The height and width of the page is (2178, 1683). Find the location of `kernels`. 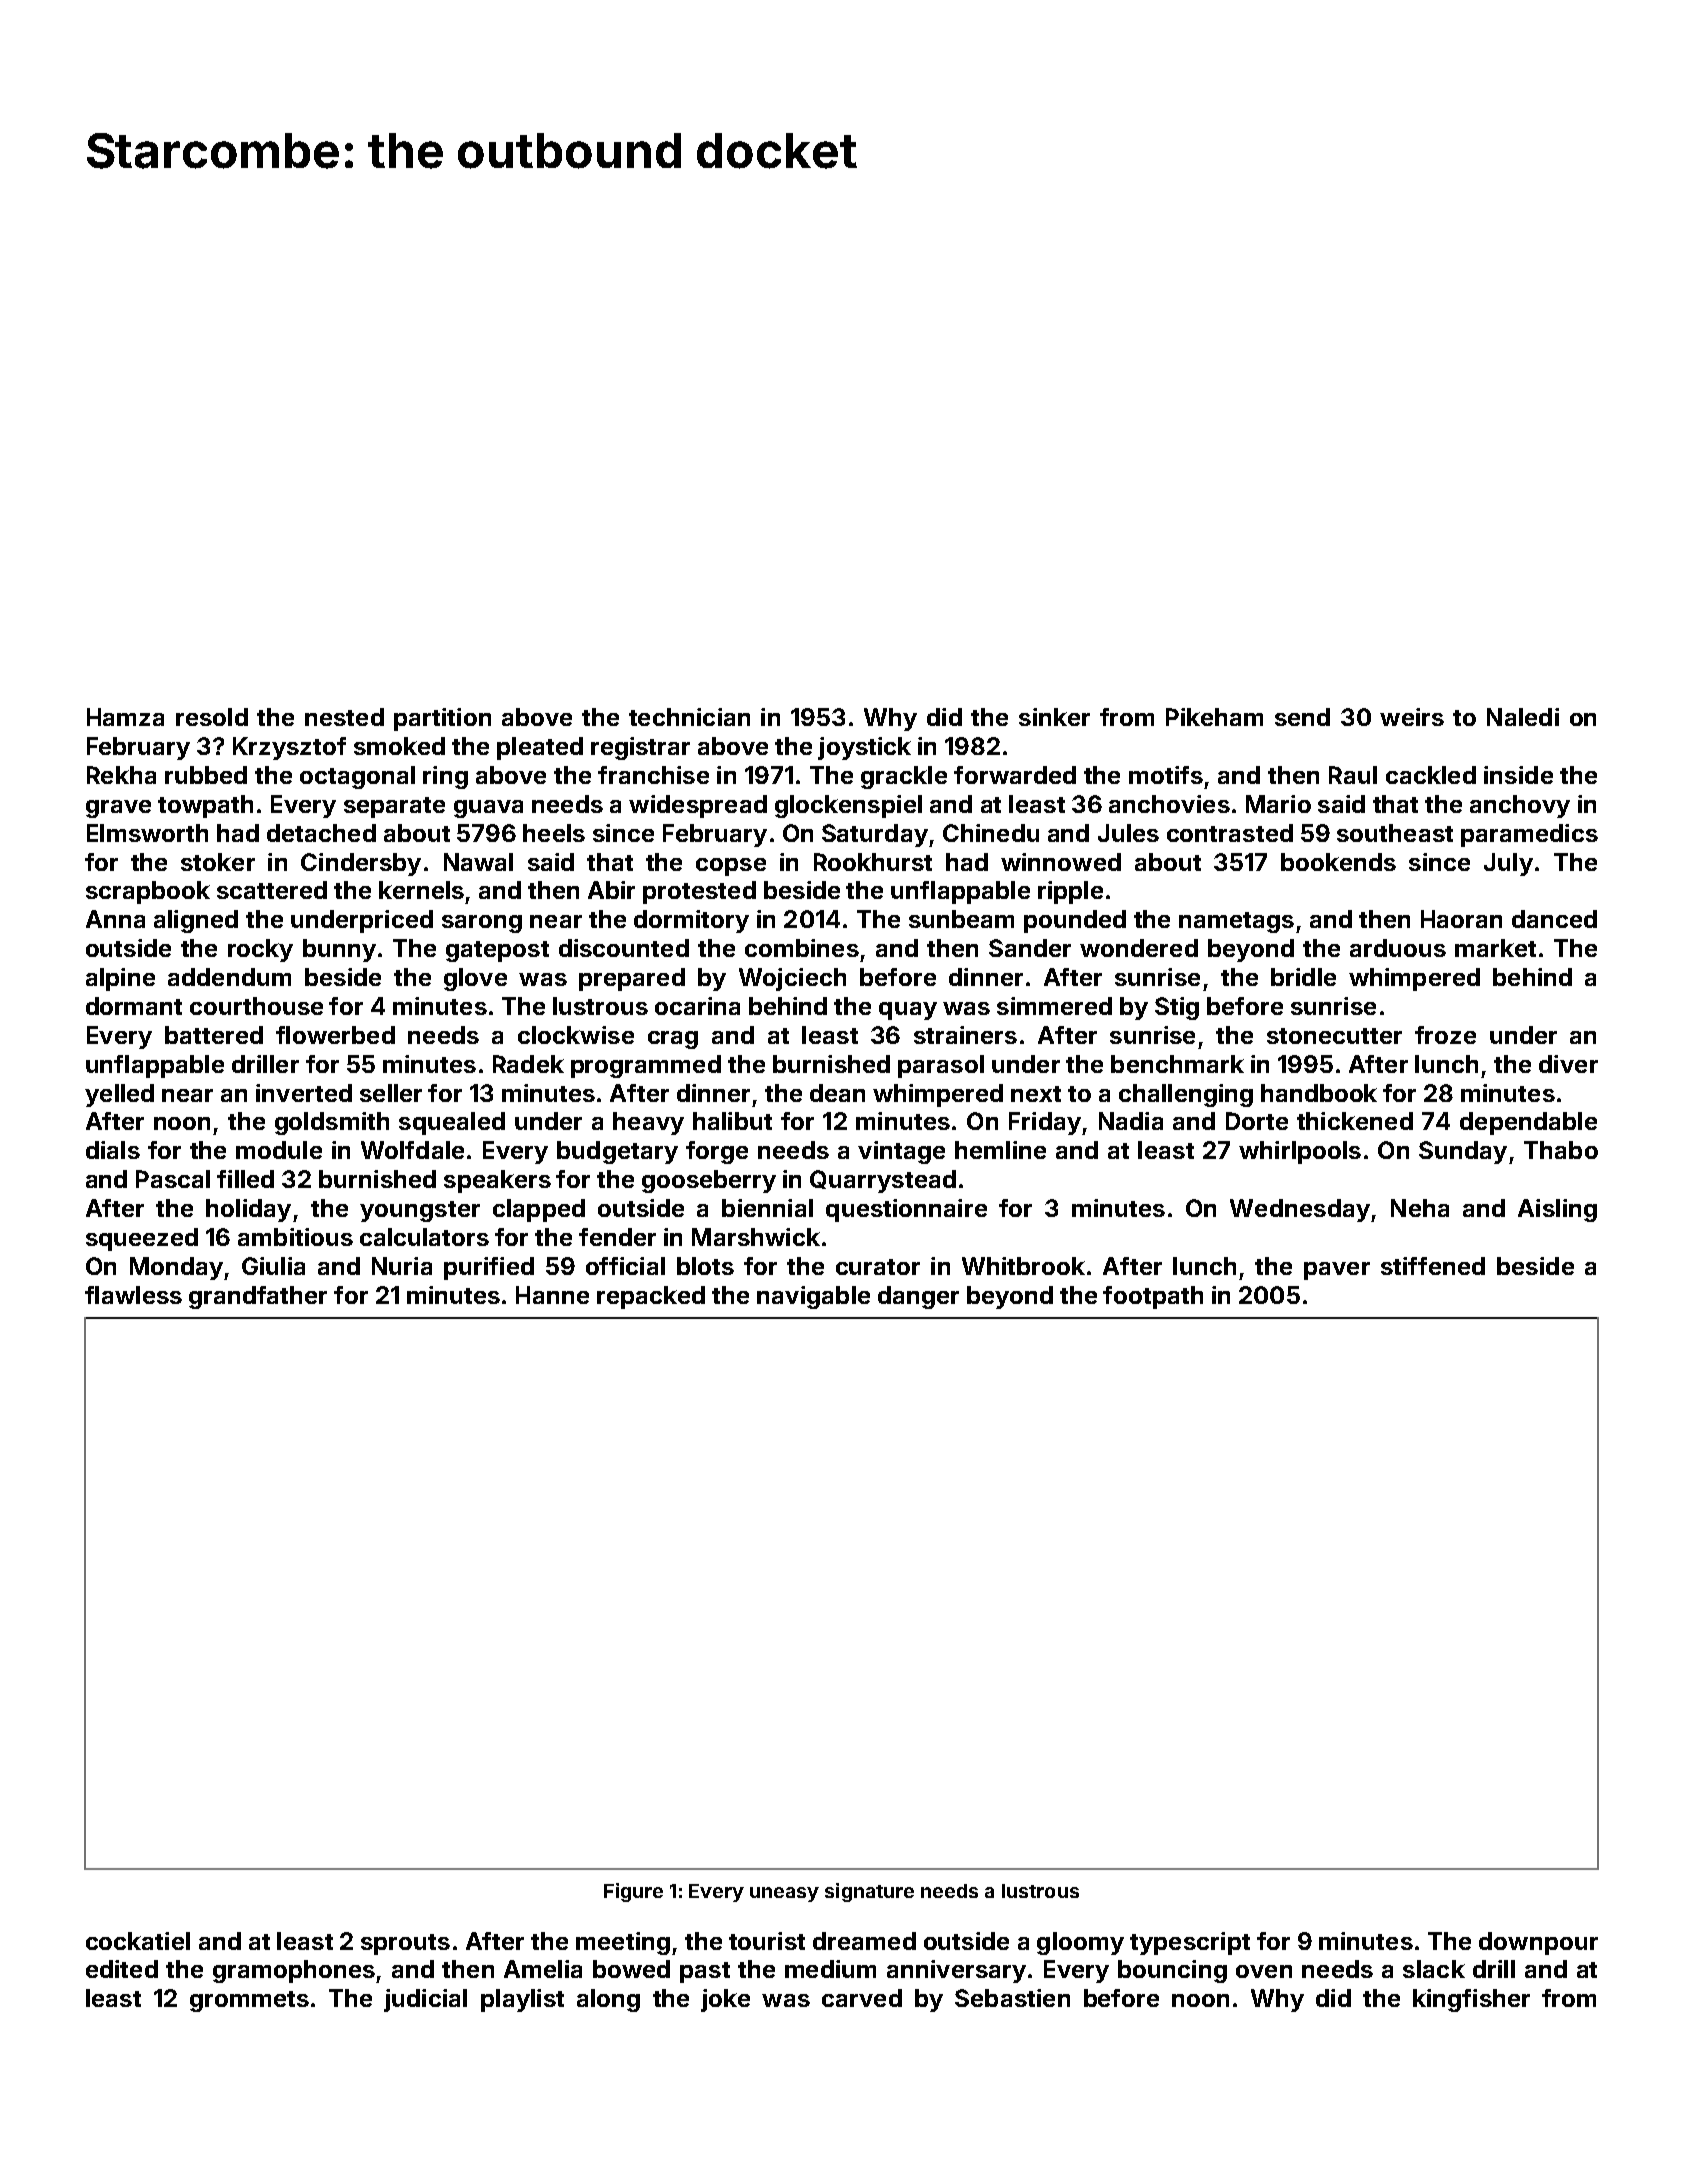

kernels is located at coordinates (421, 890).
